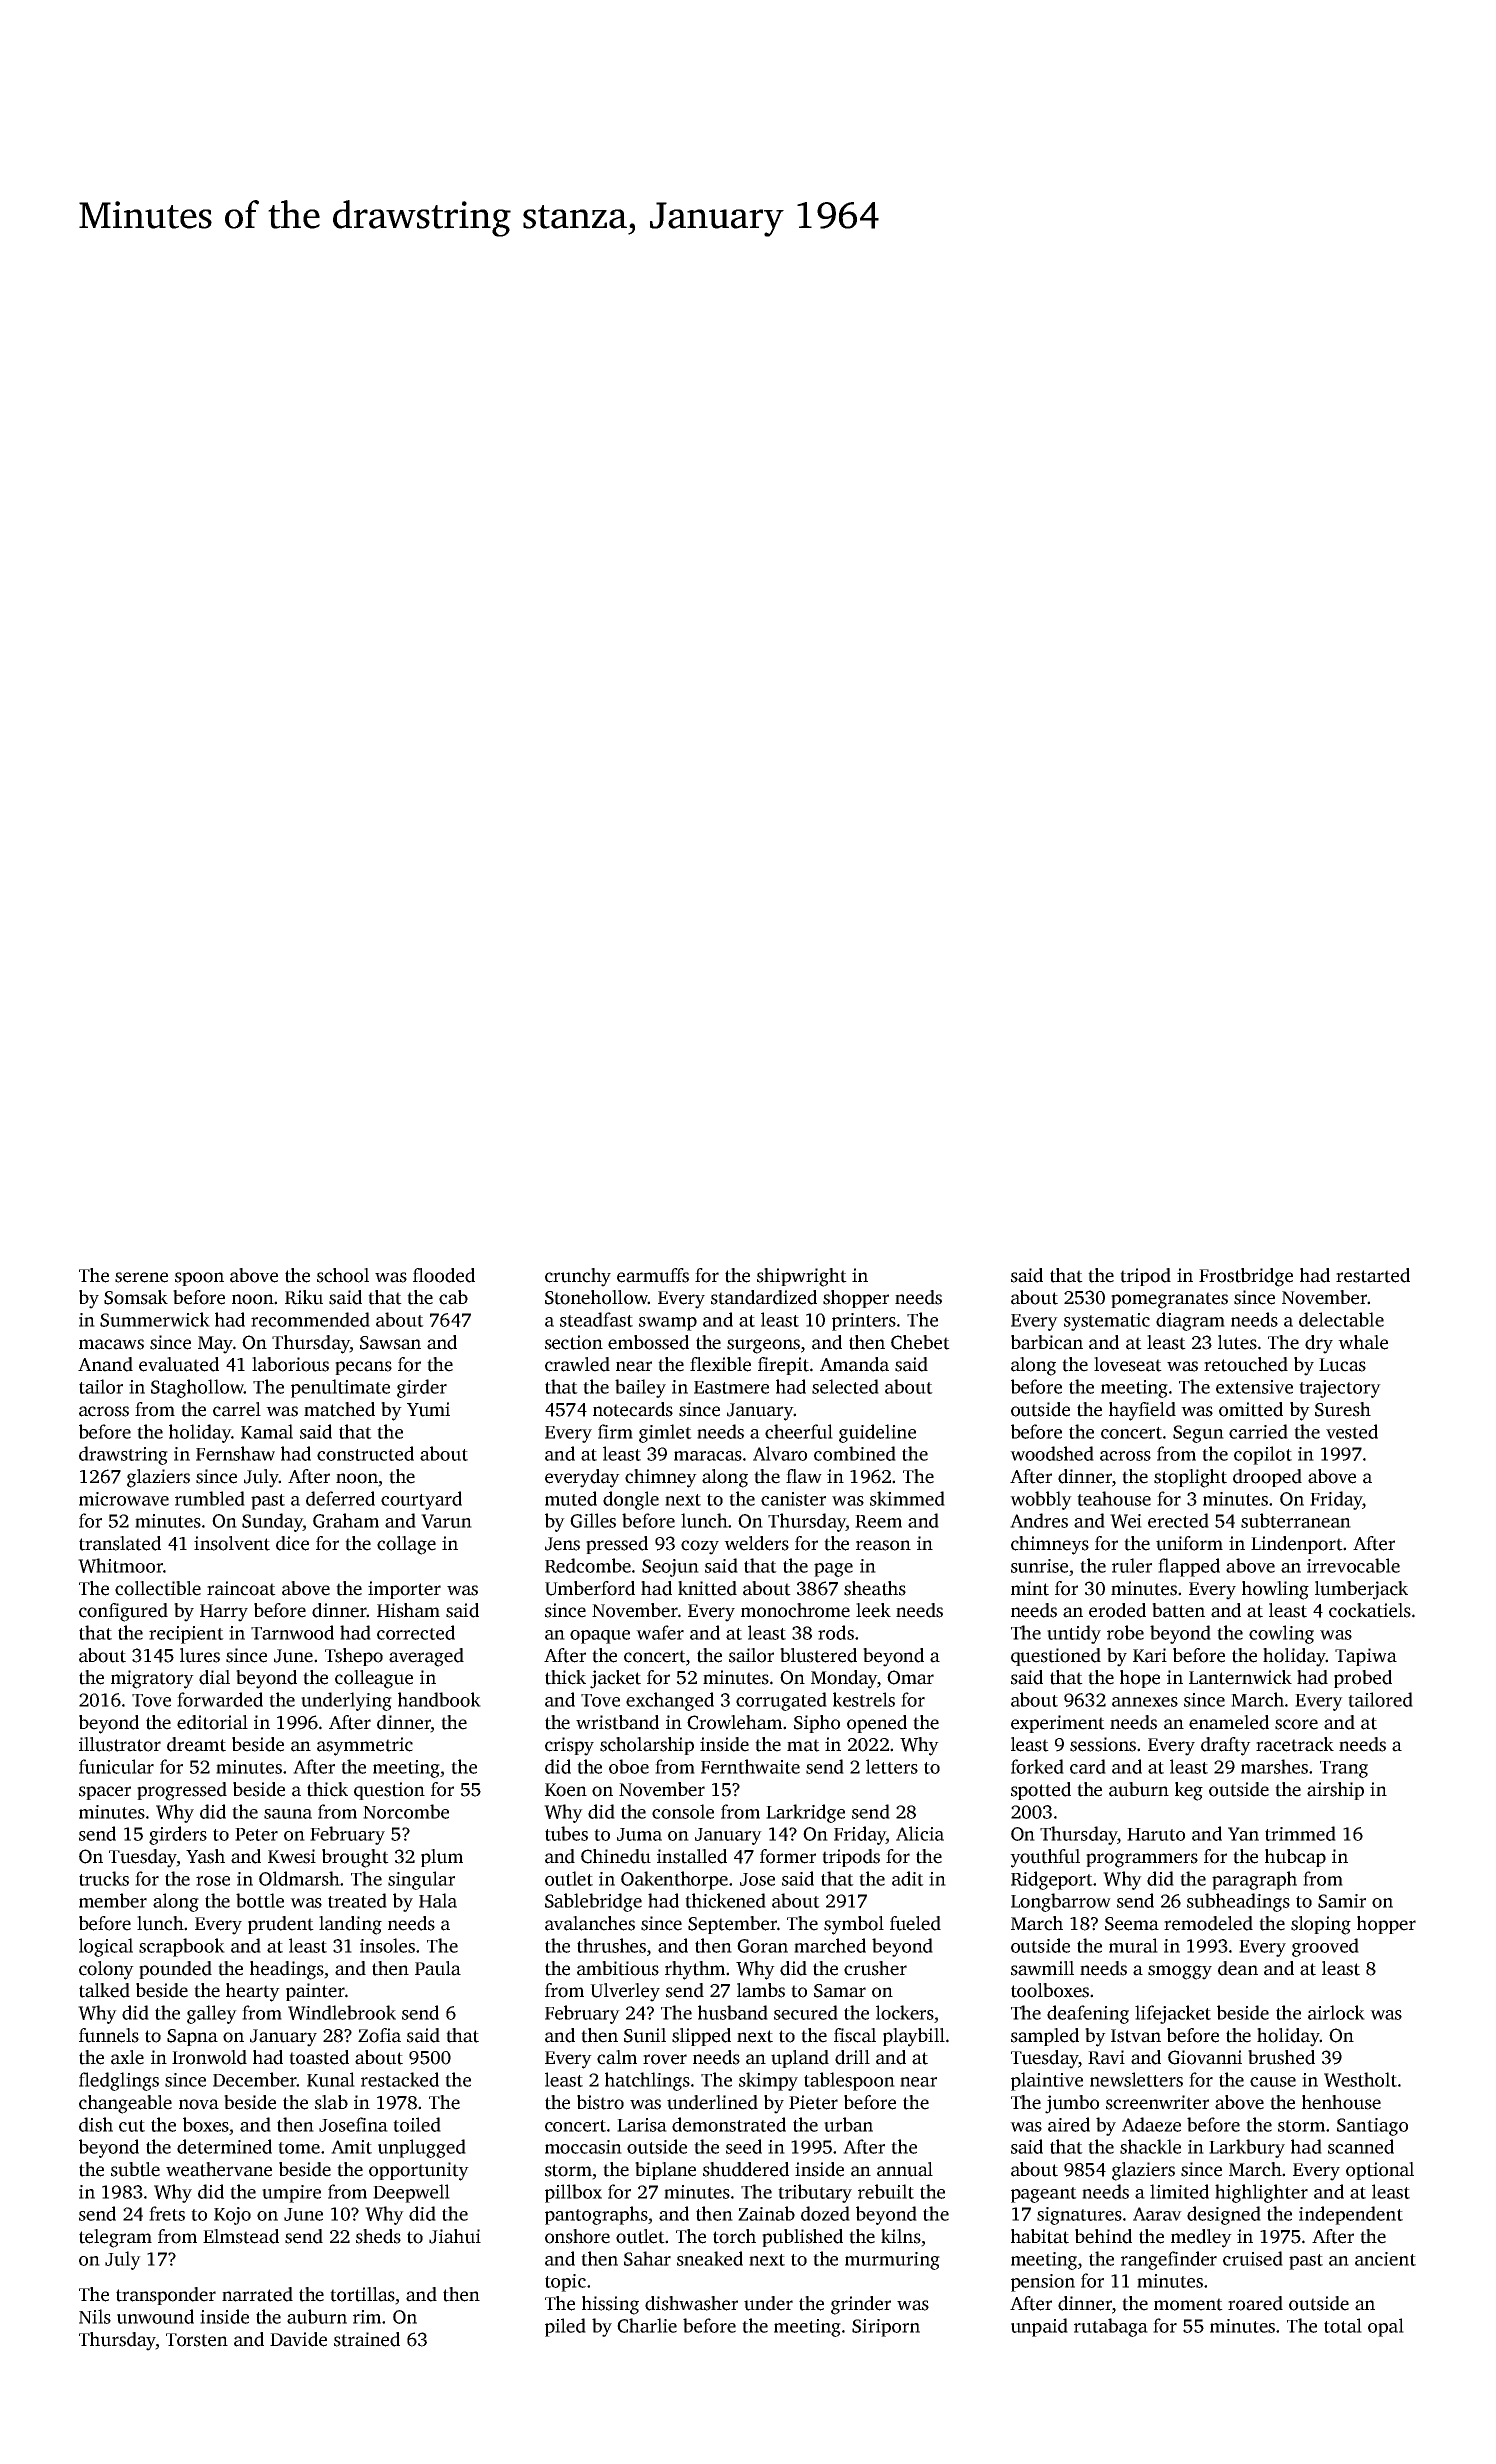  Describe the element at coordinates (1373, 1275) in the screenshot. I see `restarted` at that location.
